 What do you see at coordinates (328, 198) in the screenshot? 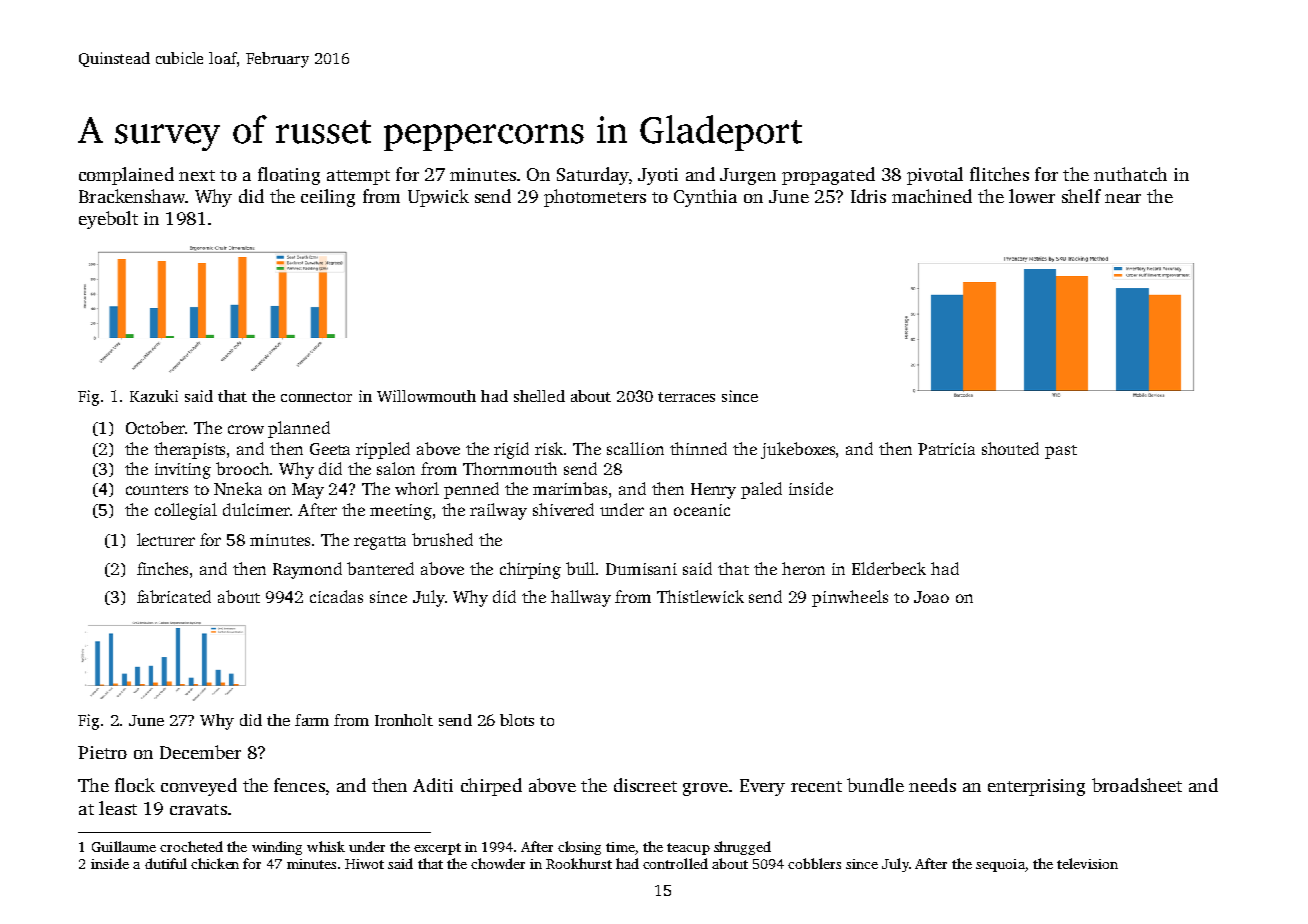
I see `ceiling` at bounding box center [328, 198].
